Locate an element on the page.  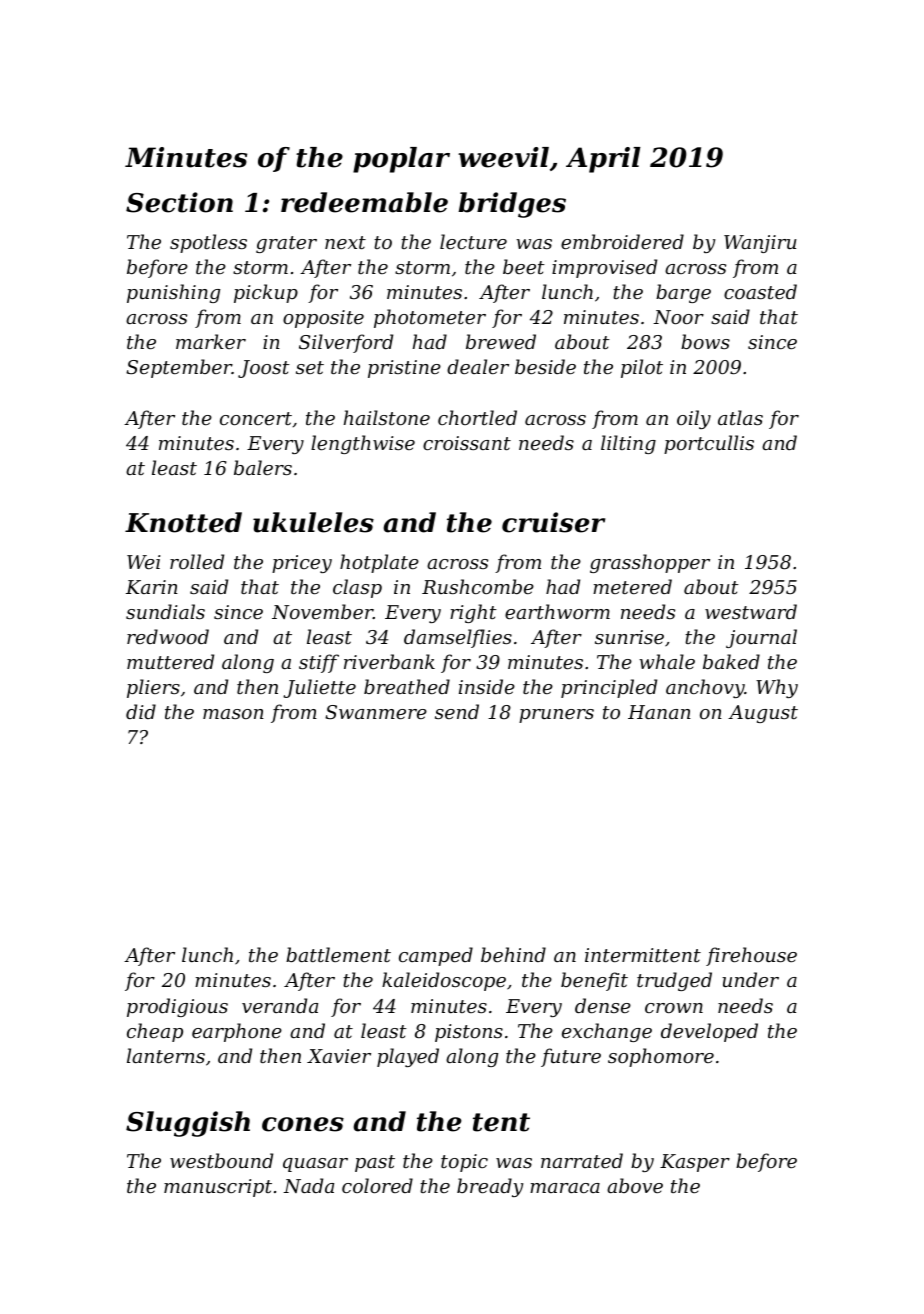
firehouse is located at coordinates (751, 956).
